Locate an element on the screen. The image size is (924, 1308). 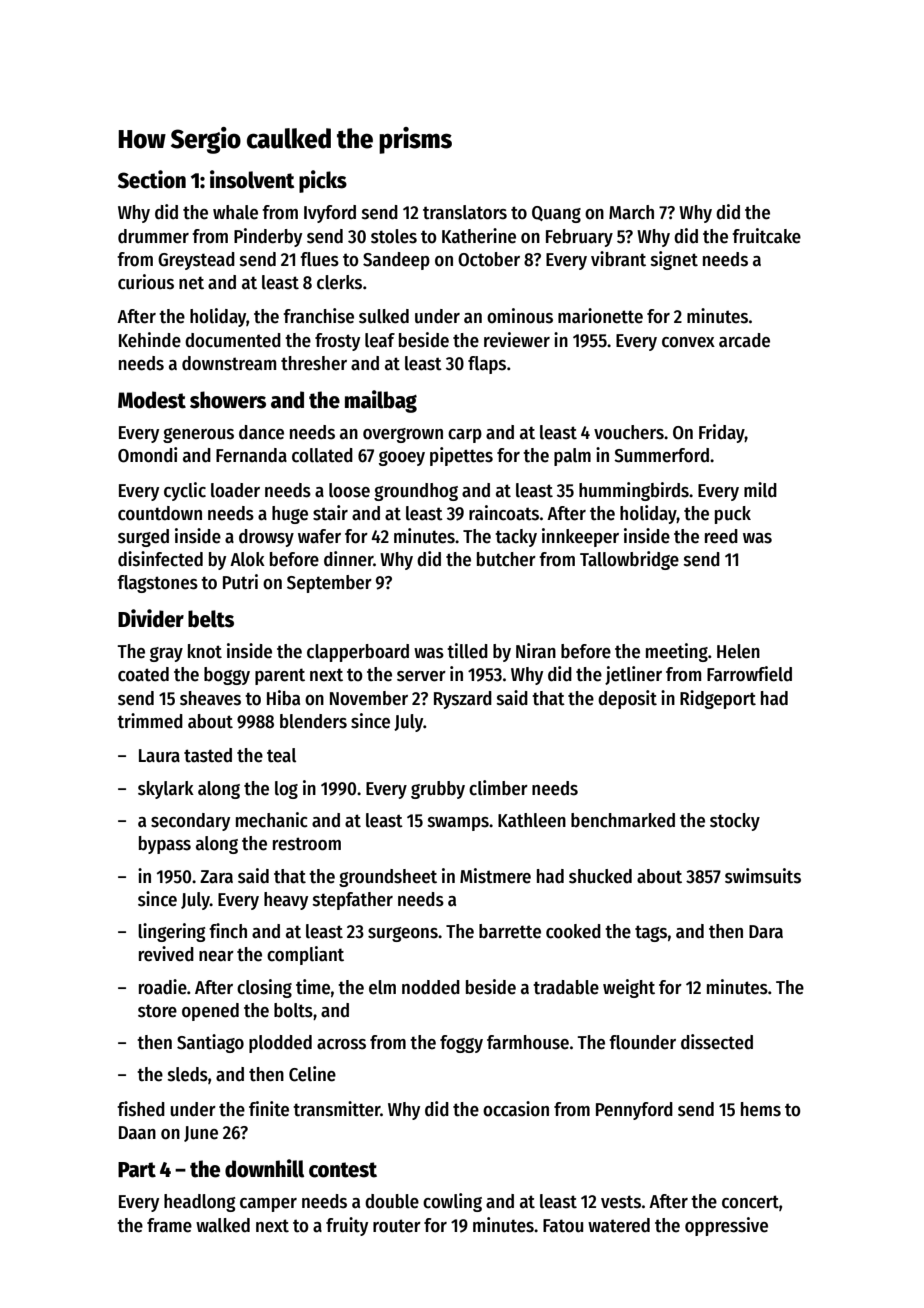
dissected is located at coordinates (717, 1042).
